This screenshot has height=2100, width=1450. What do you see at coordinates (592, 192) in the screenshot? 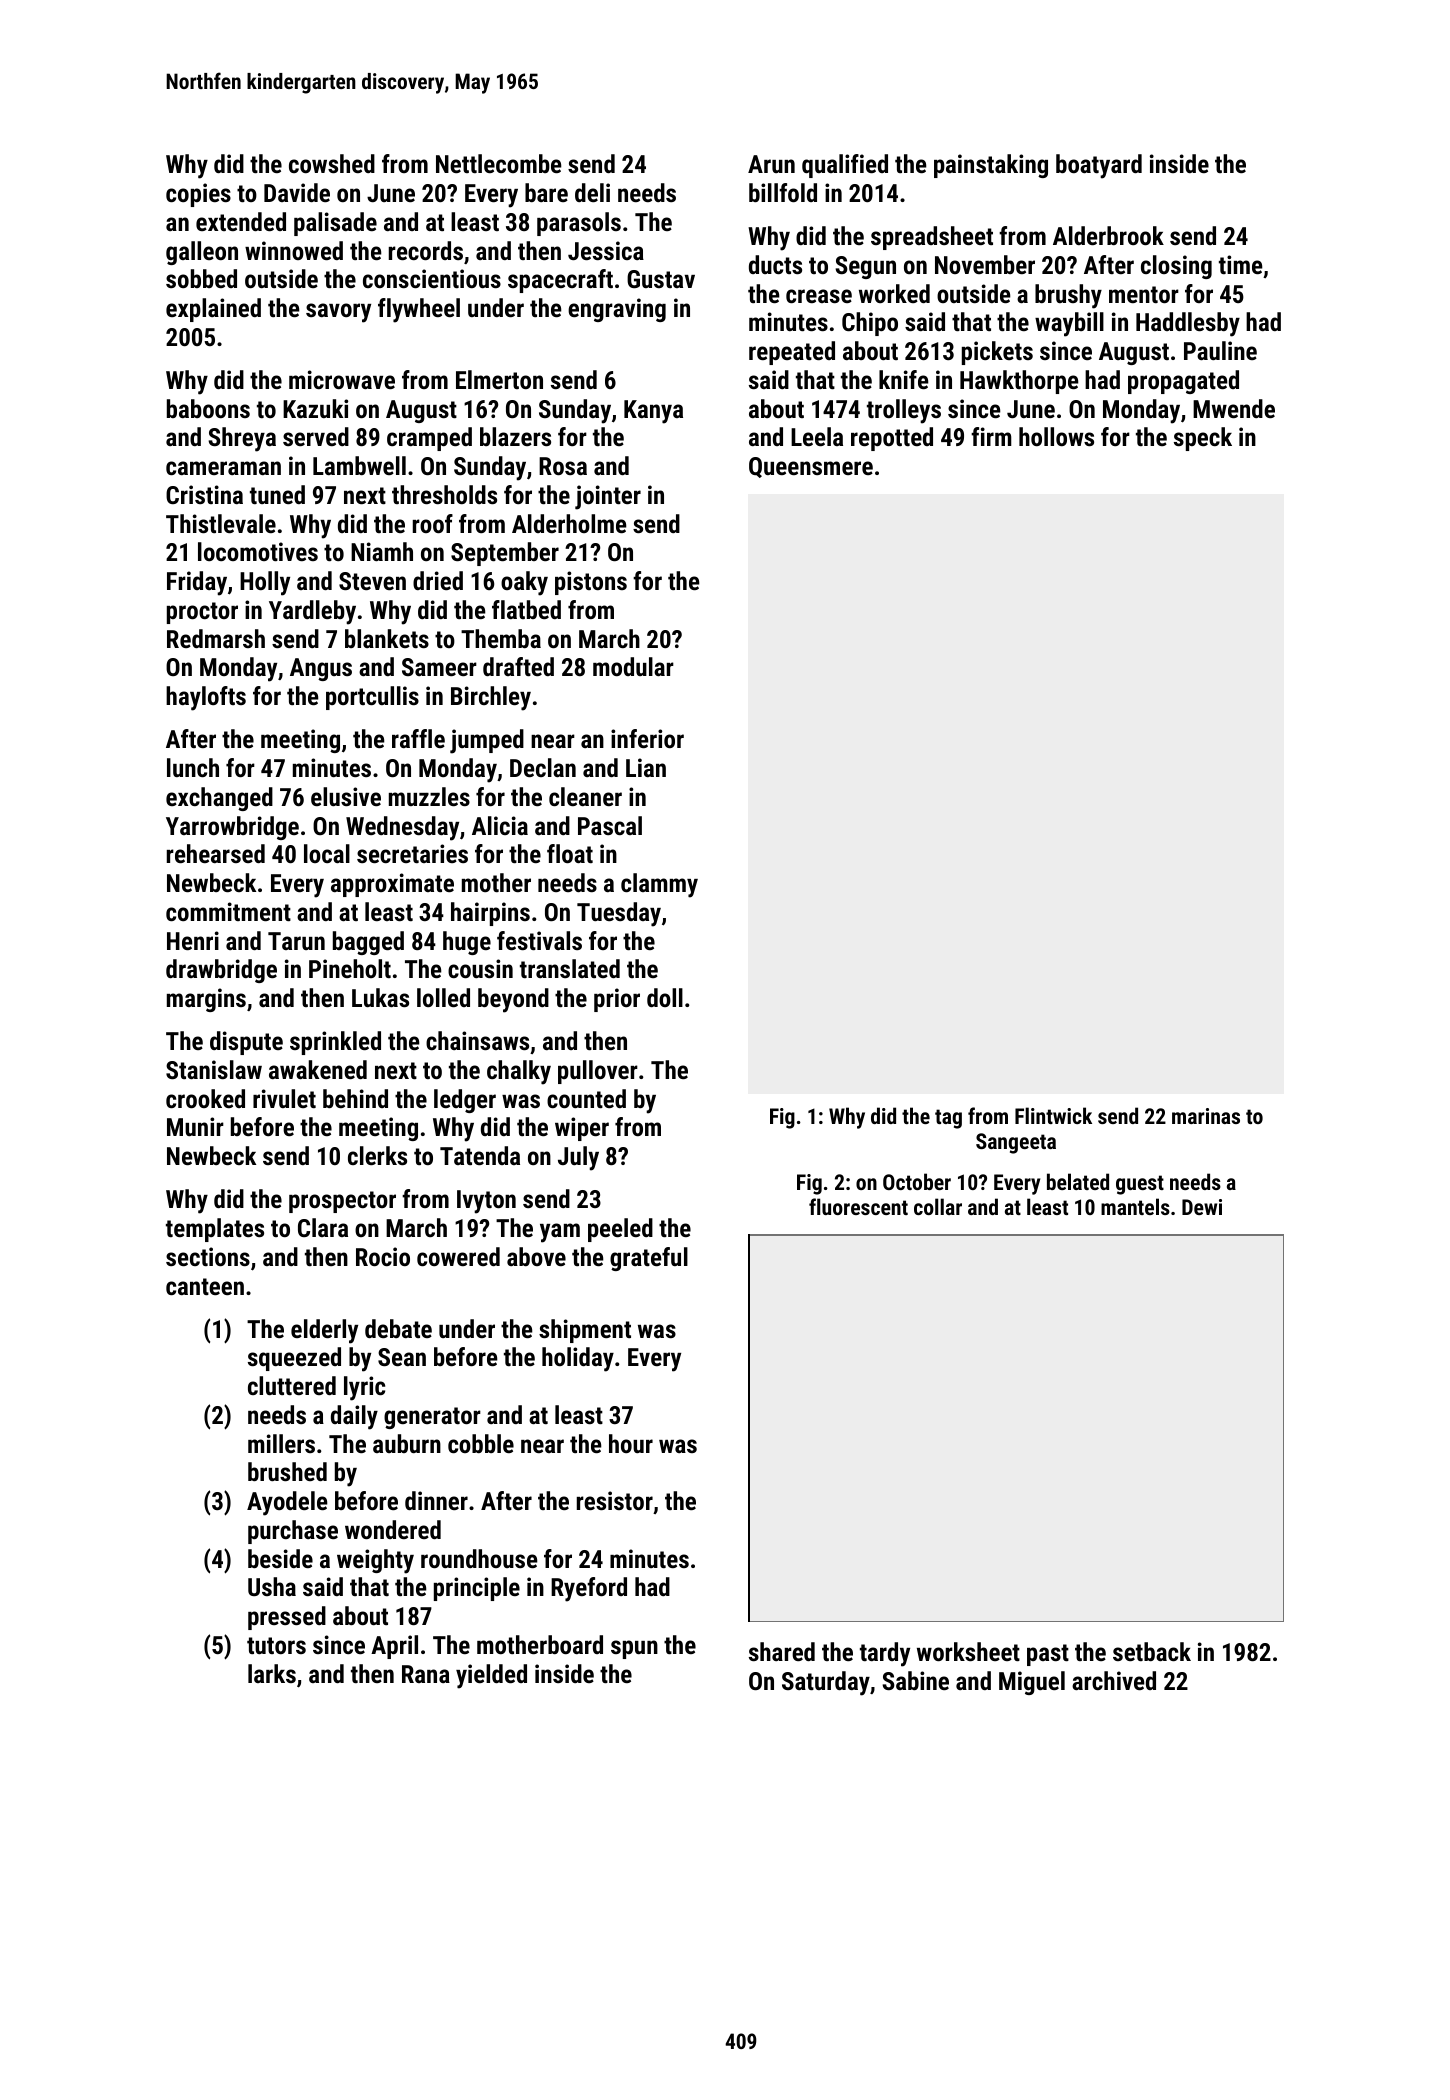
I see `deli` at bounding box center [592, 192].
